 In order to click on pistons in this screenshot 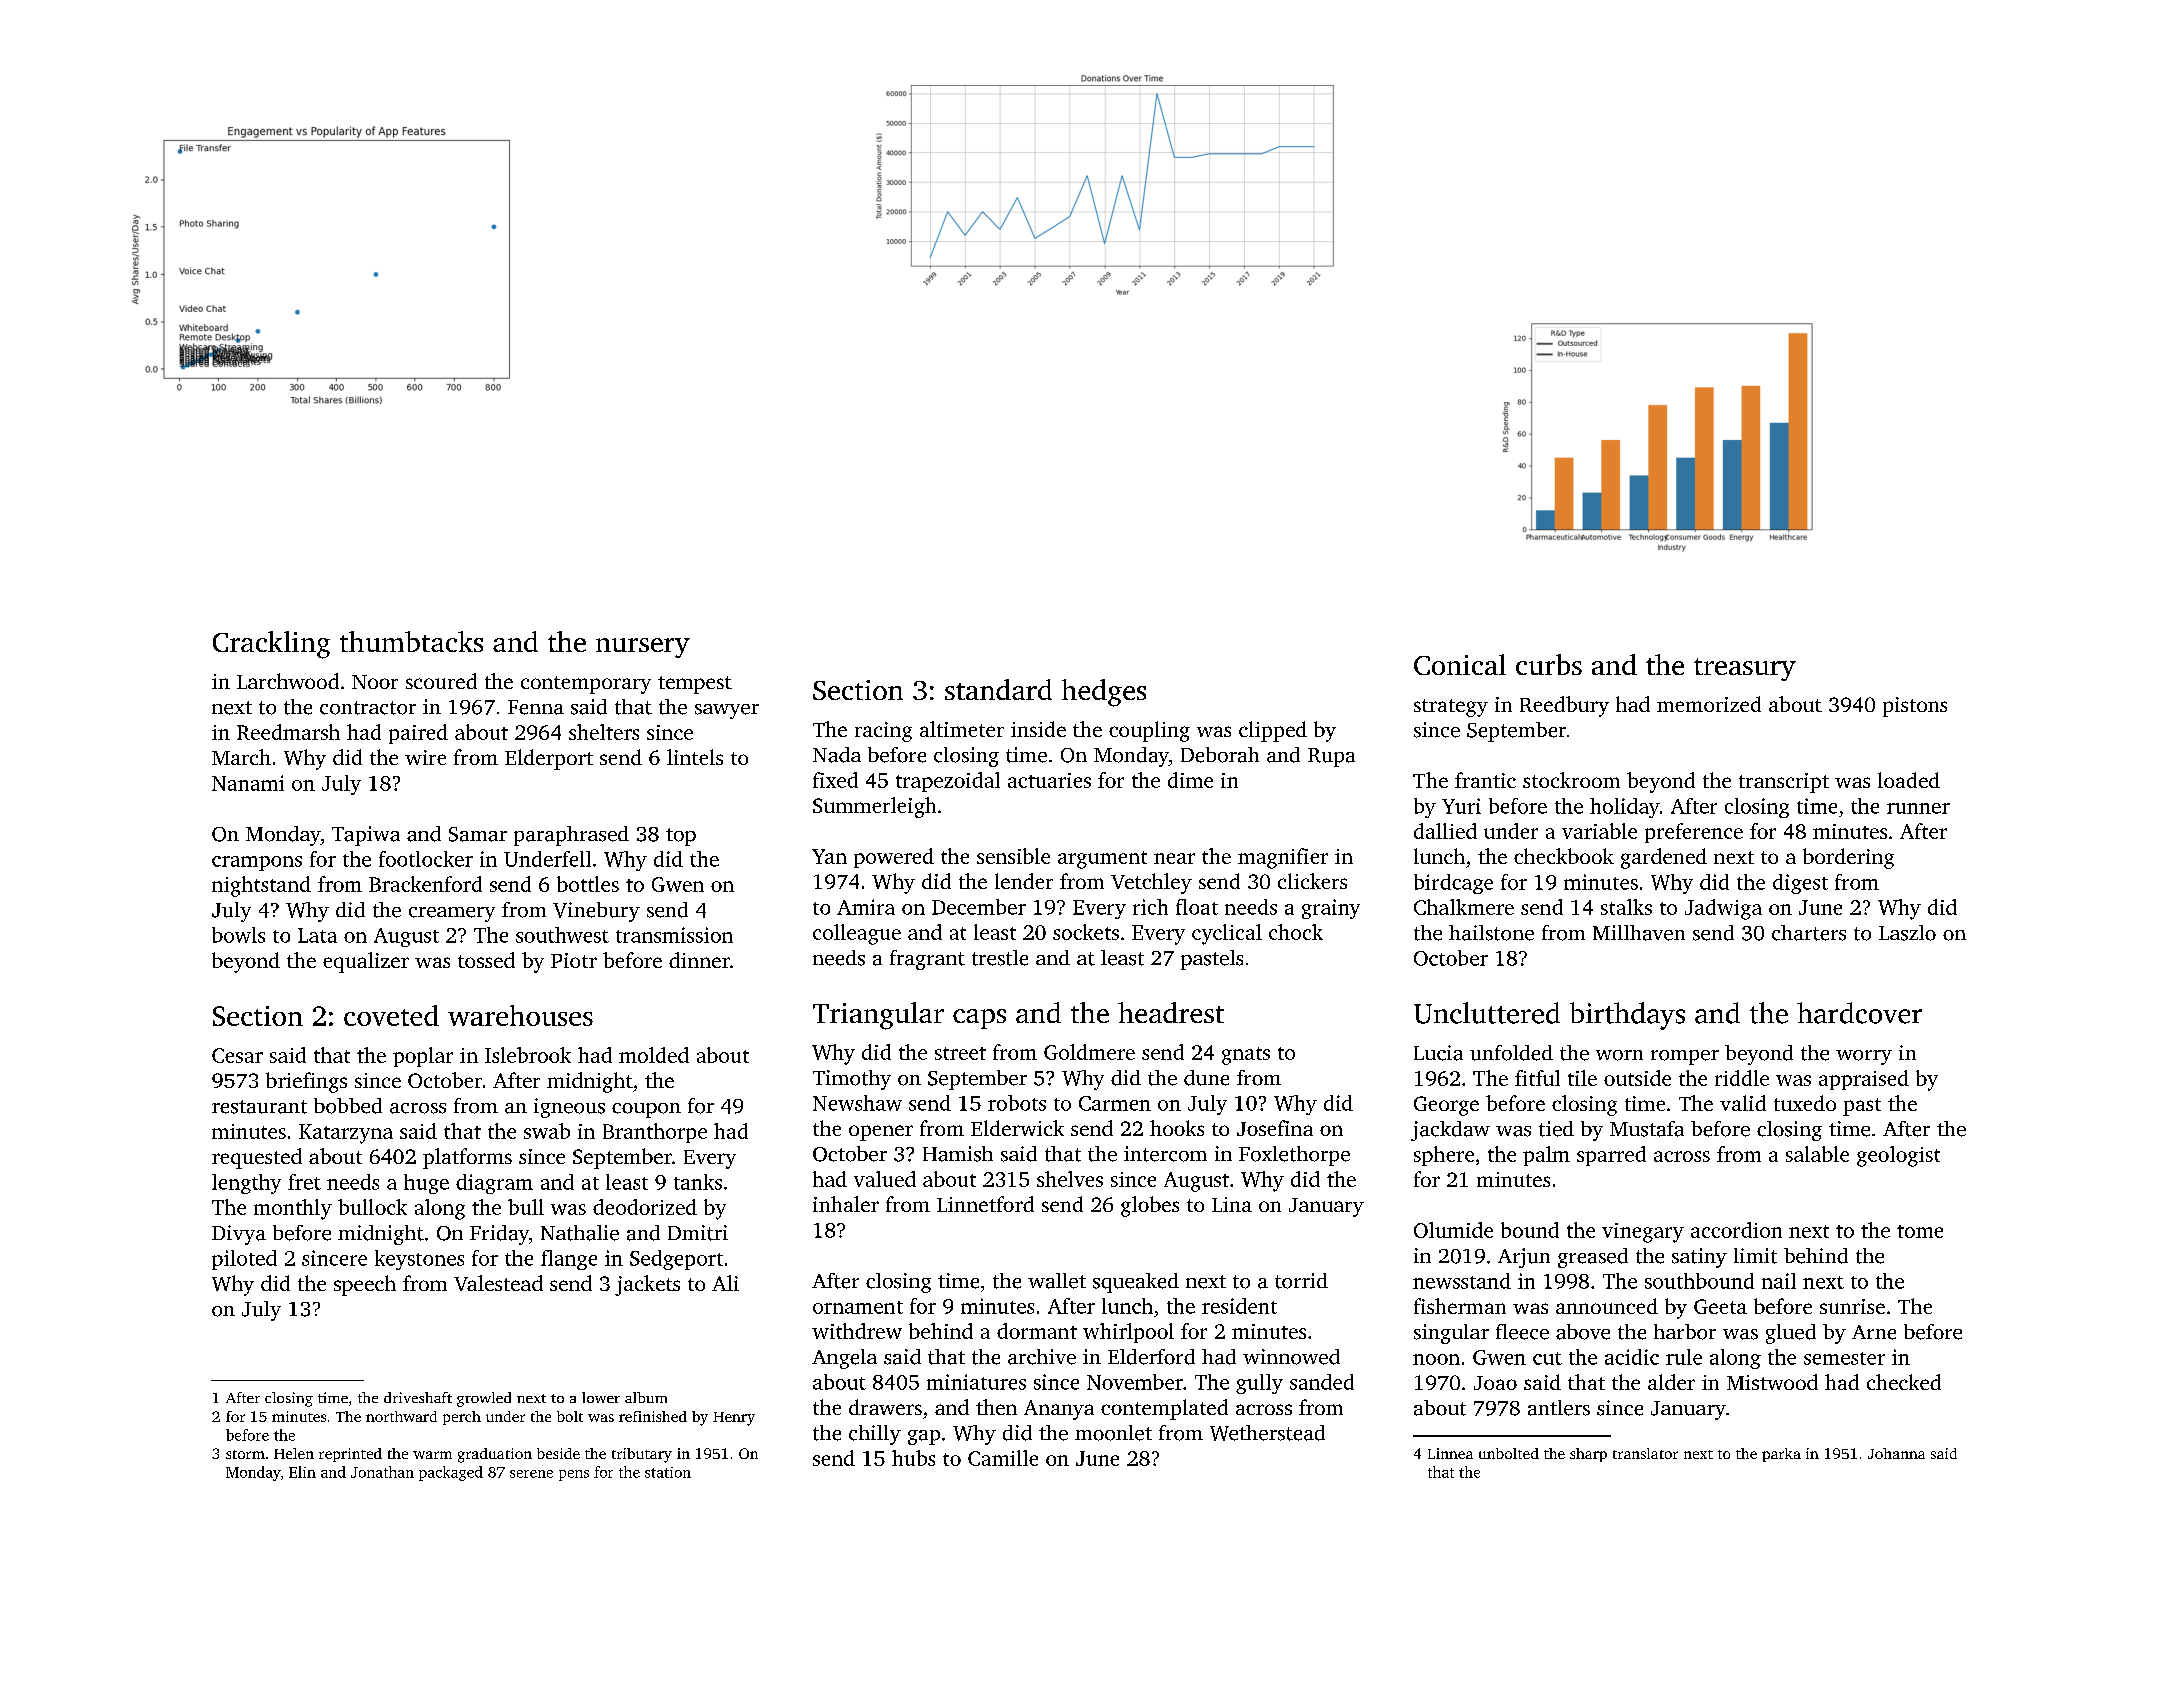, I will do `click(1915, 707)`.
